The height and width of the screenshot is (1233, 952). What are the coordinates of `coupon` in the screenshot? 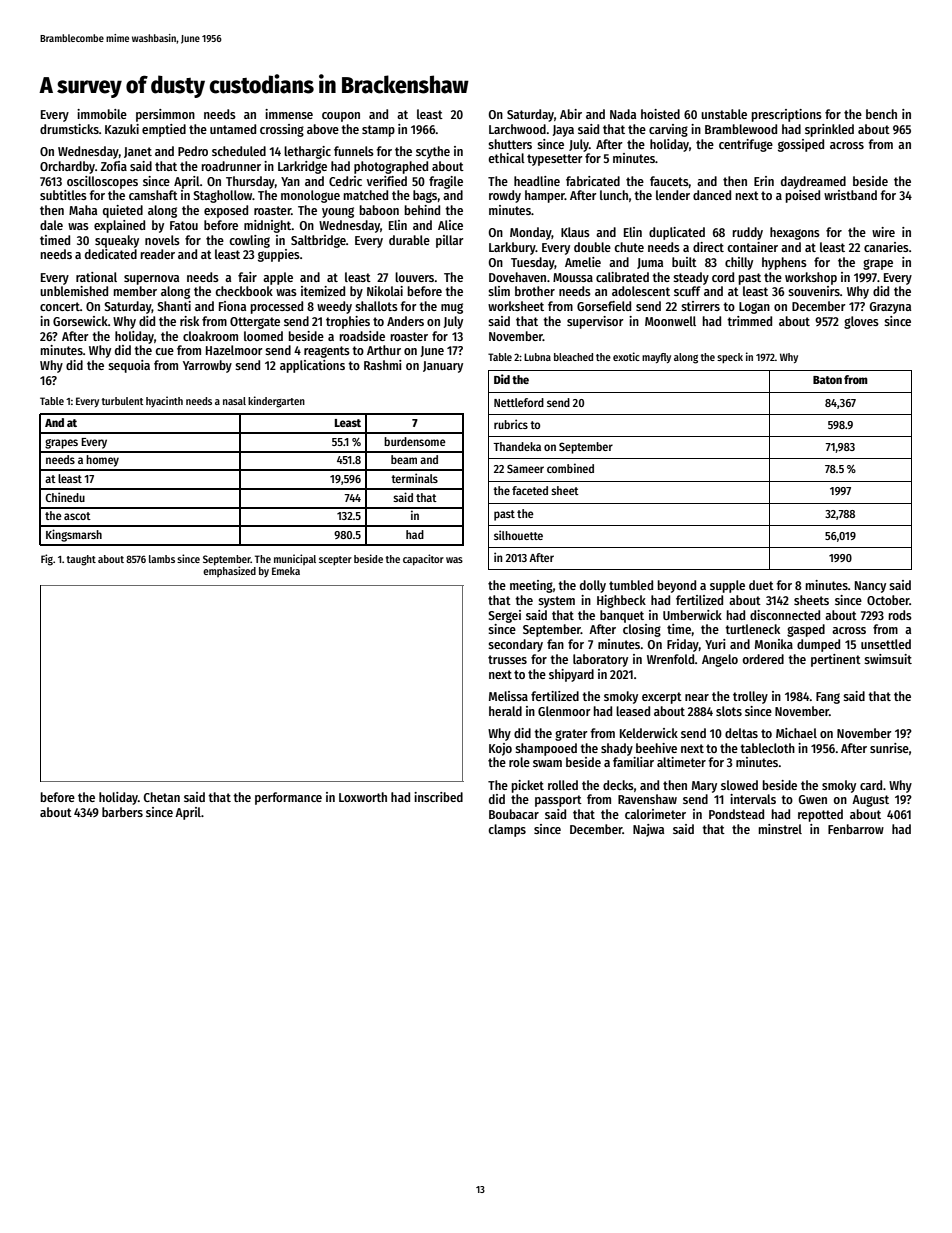 It's located at (341, 117).
